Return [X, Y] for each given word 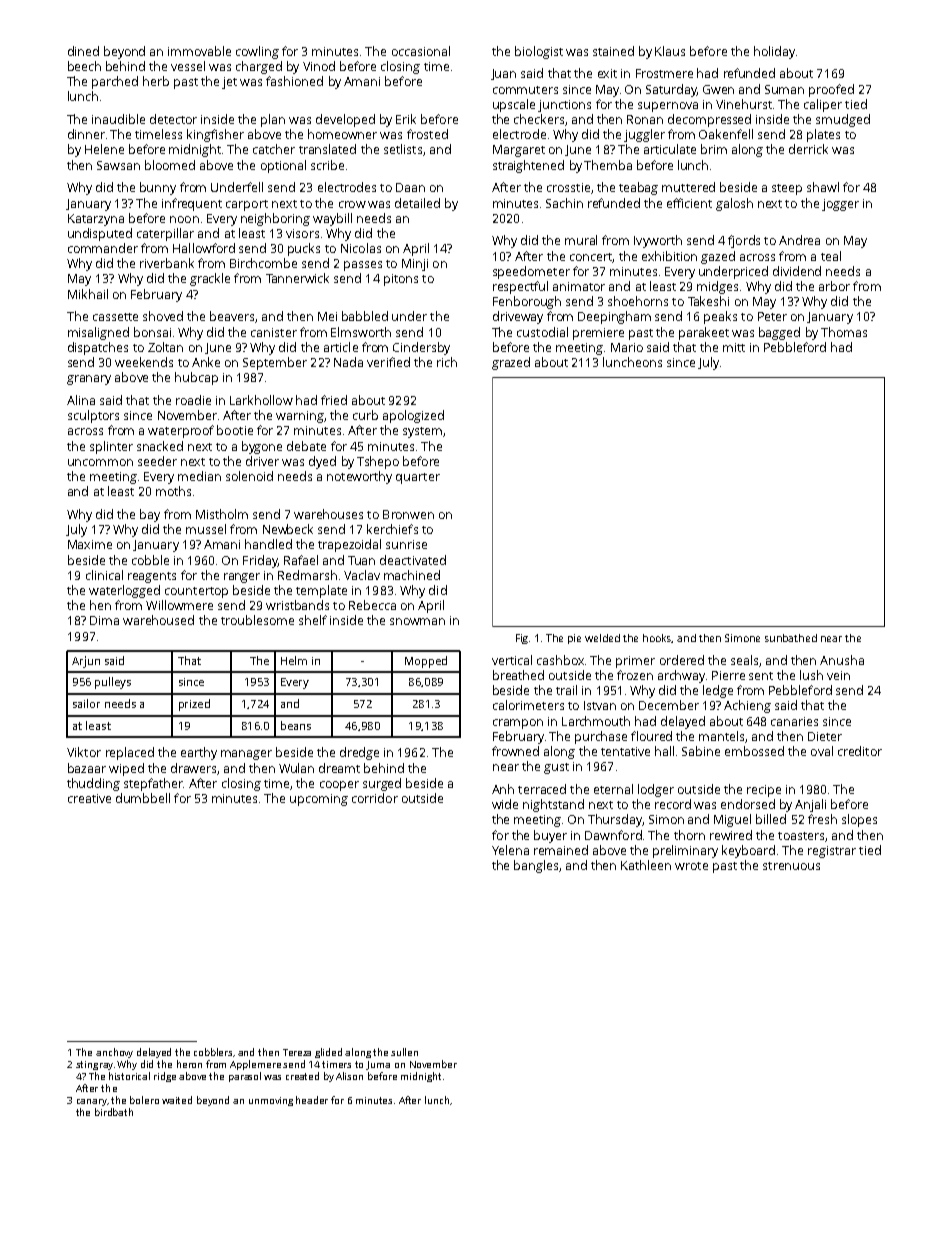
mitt [734, 347]
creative [89, 798]
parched [115, 82]
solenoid [249, 476]
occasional [421, 51]
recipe [764, 791]
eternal [613, 789]
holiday [774, 52]
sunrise [406, 544]
